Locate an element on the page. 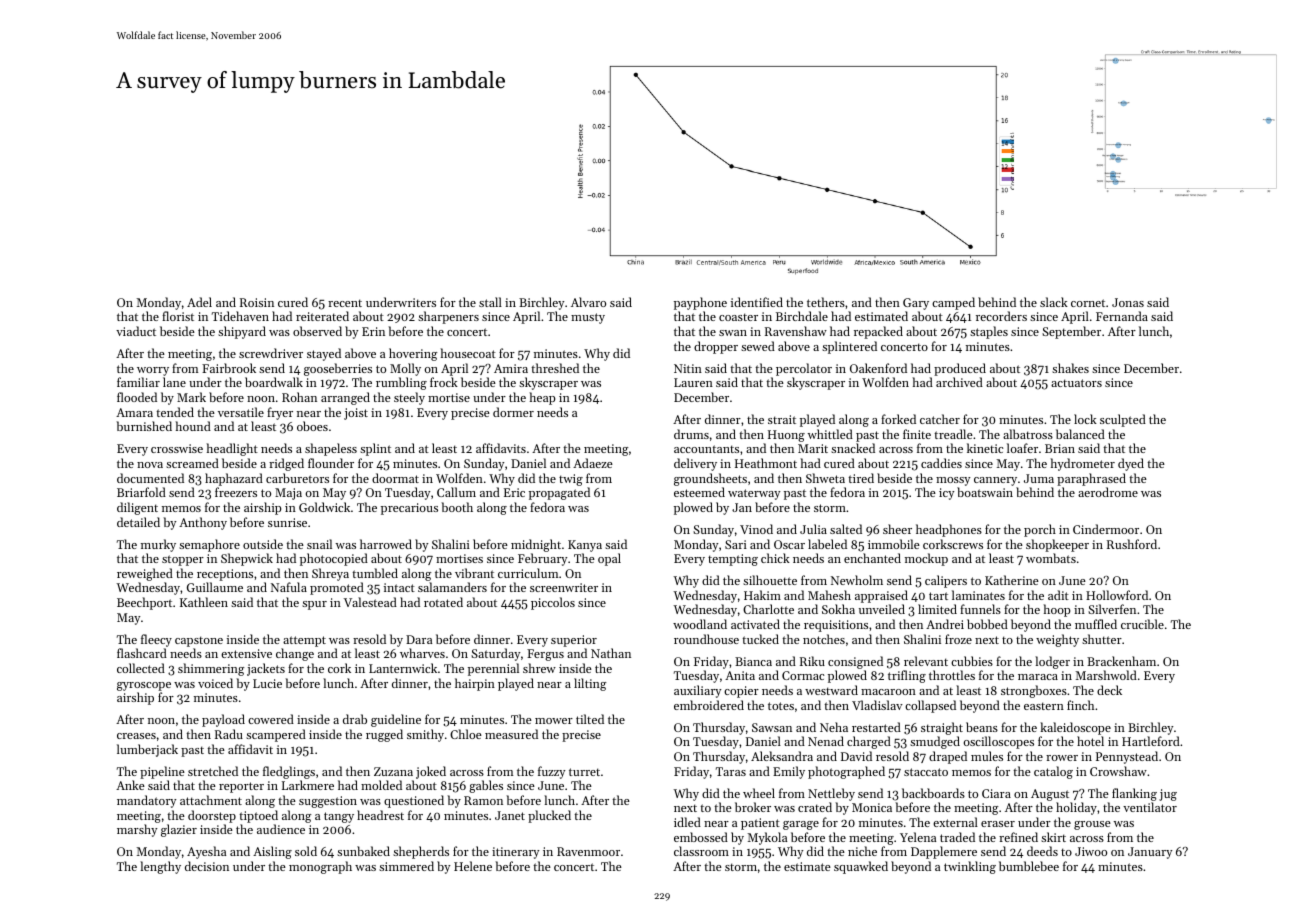 Image resolution: width=1308 pixels, height=924 pixels. Adel is located at coordinates (199, 302).
